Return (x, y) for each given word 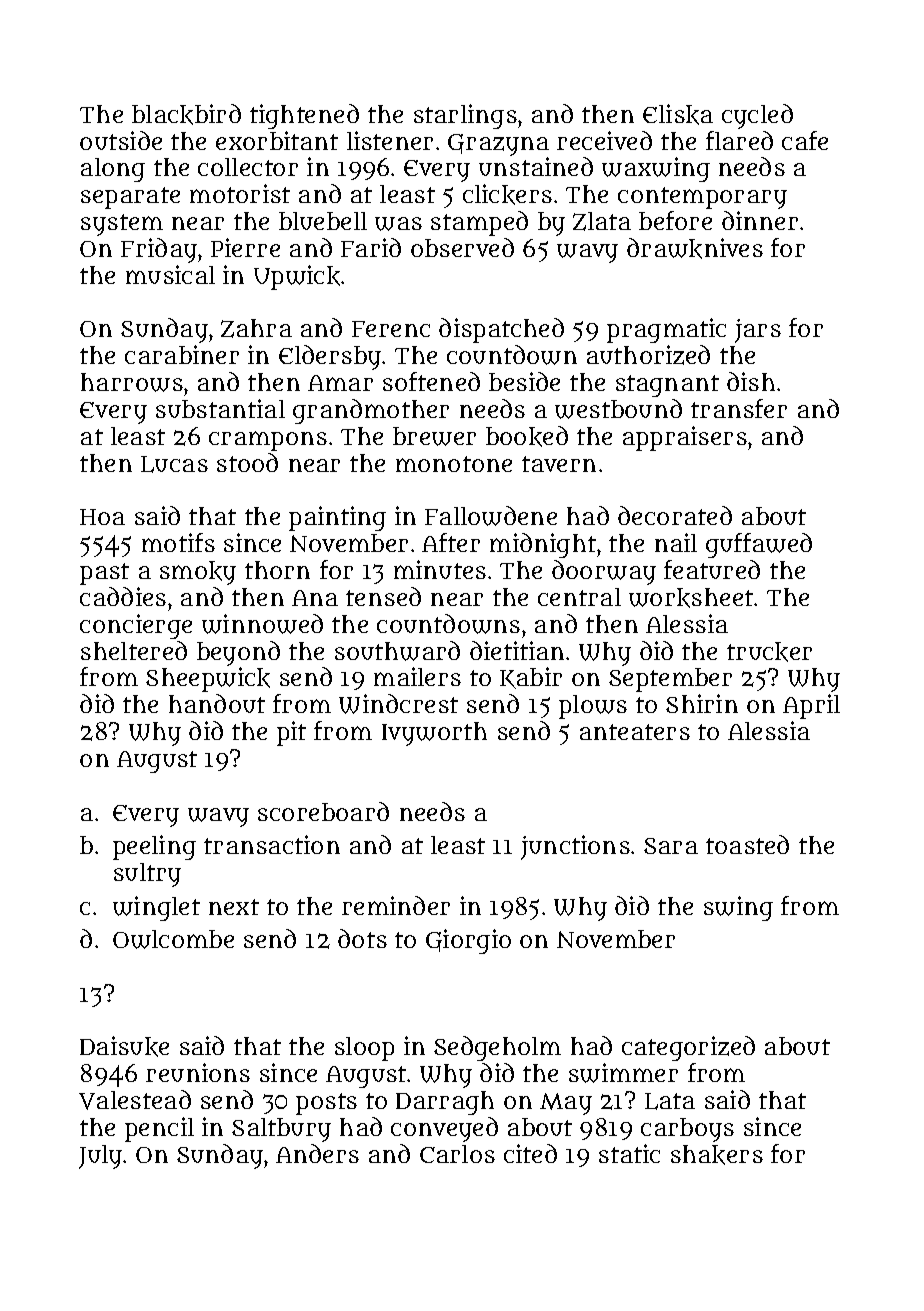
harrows (132, 382)
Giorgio (468, 941)
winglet (156, 908)
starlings (465, 116)
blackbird (186, 114)
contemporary (702, 198)
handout (217, 703)
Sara (671, 846)
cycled (757, 116)
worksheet (691, 598)
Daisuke (124, 1046)
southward (397, 651)
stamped (479, 223)
